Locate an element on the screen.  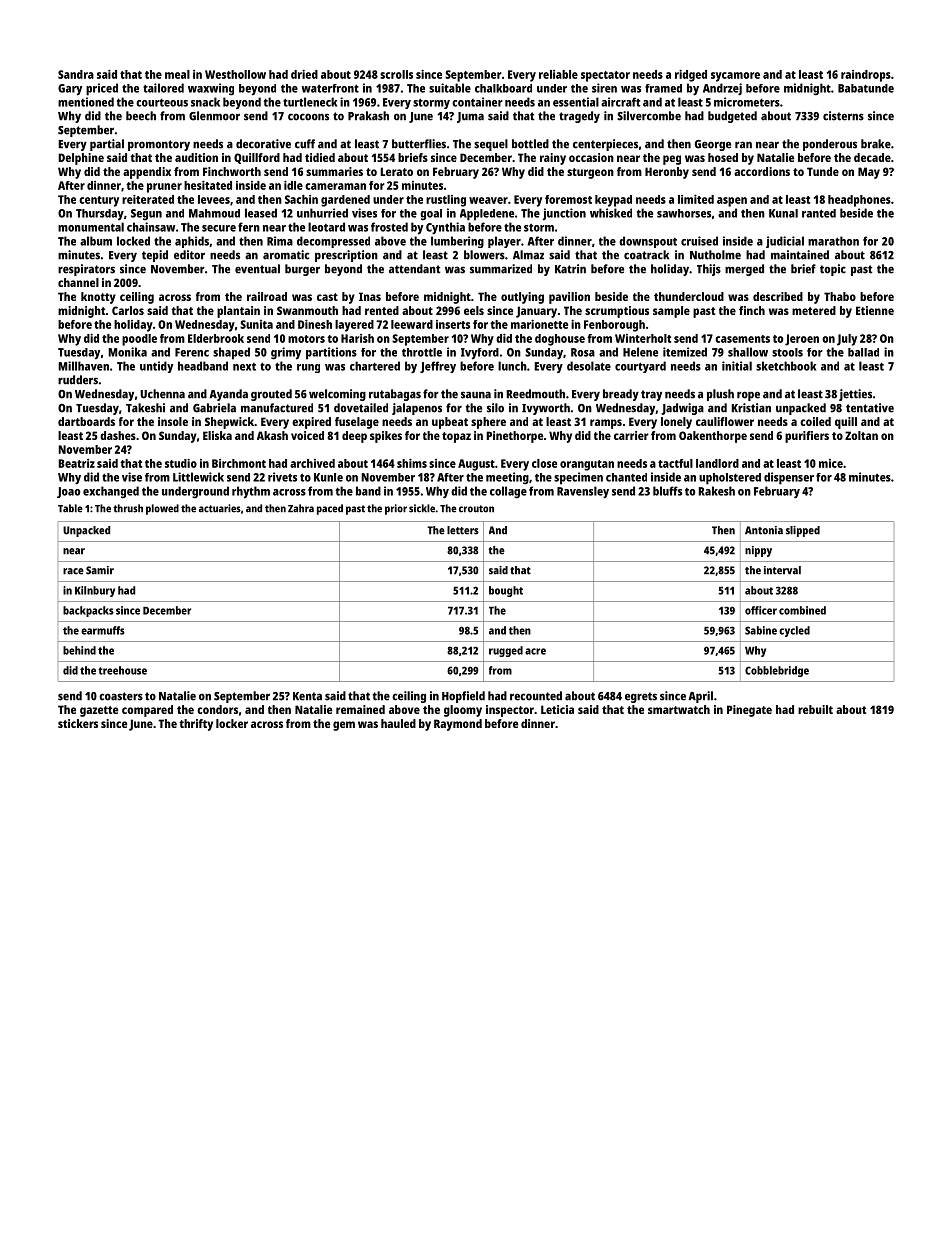
raindrops is located at coordinates (866, 76).
